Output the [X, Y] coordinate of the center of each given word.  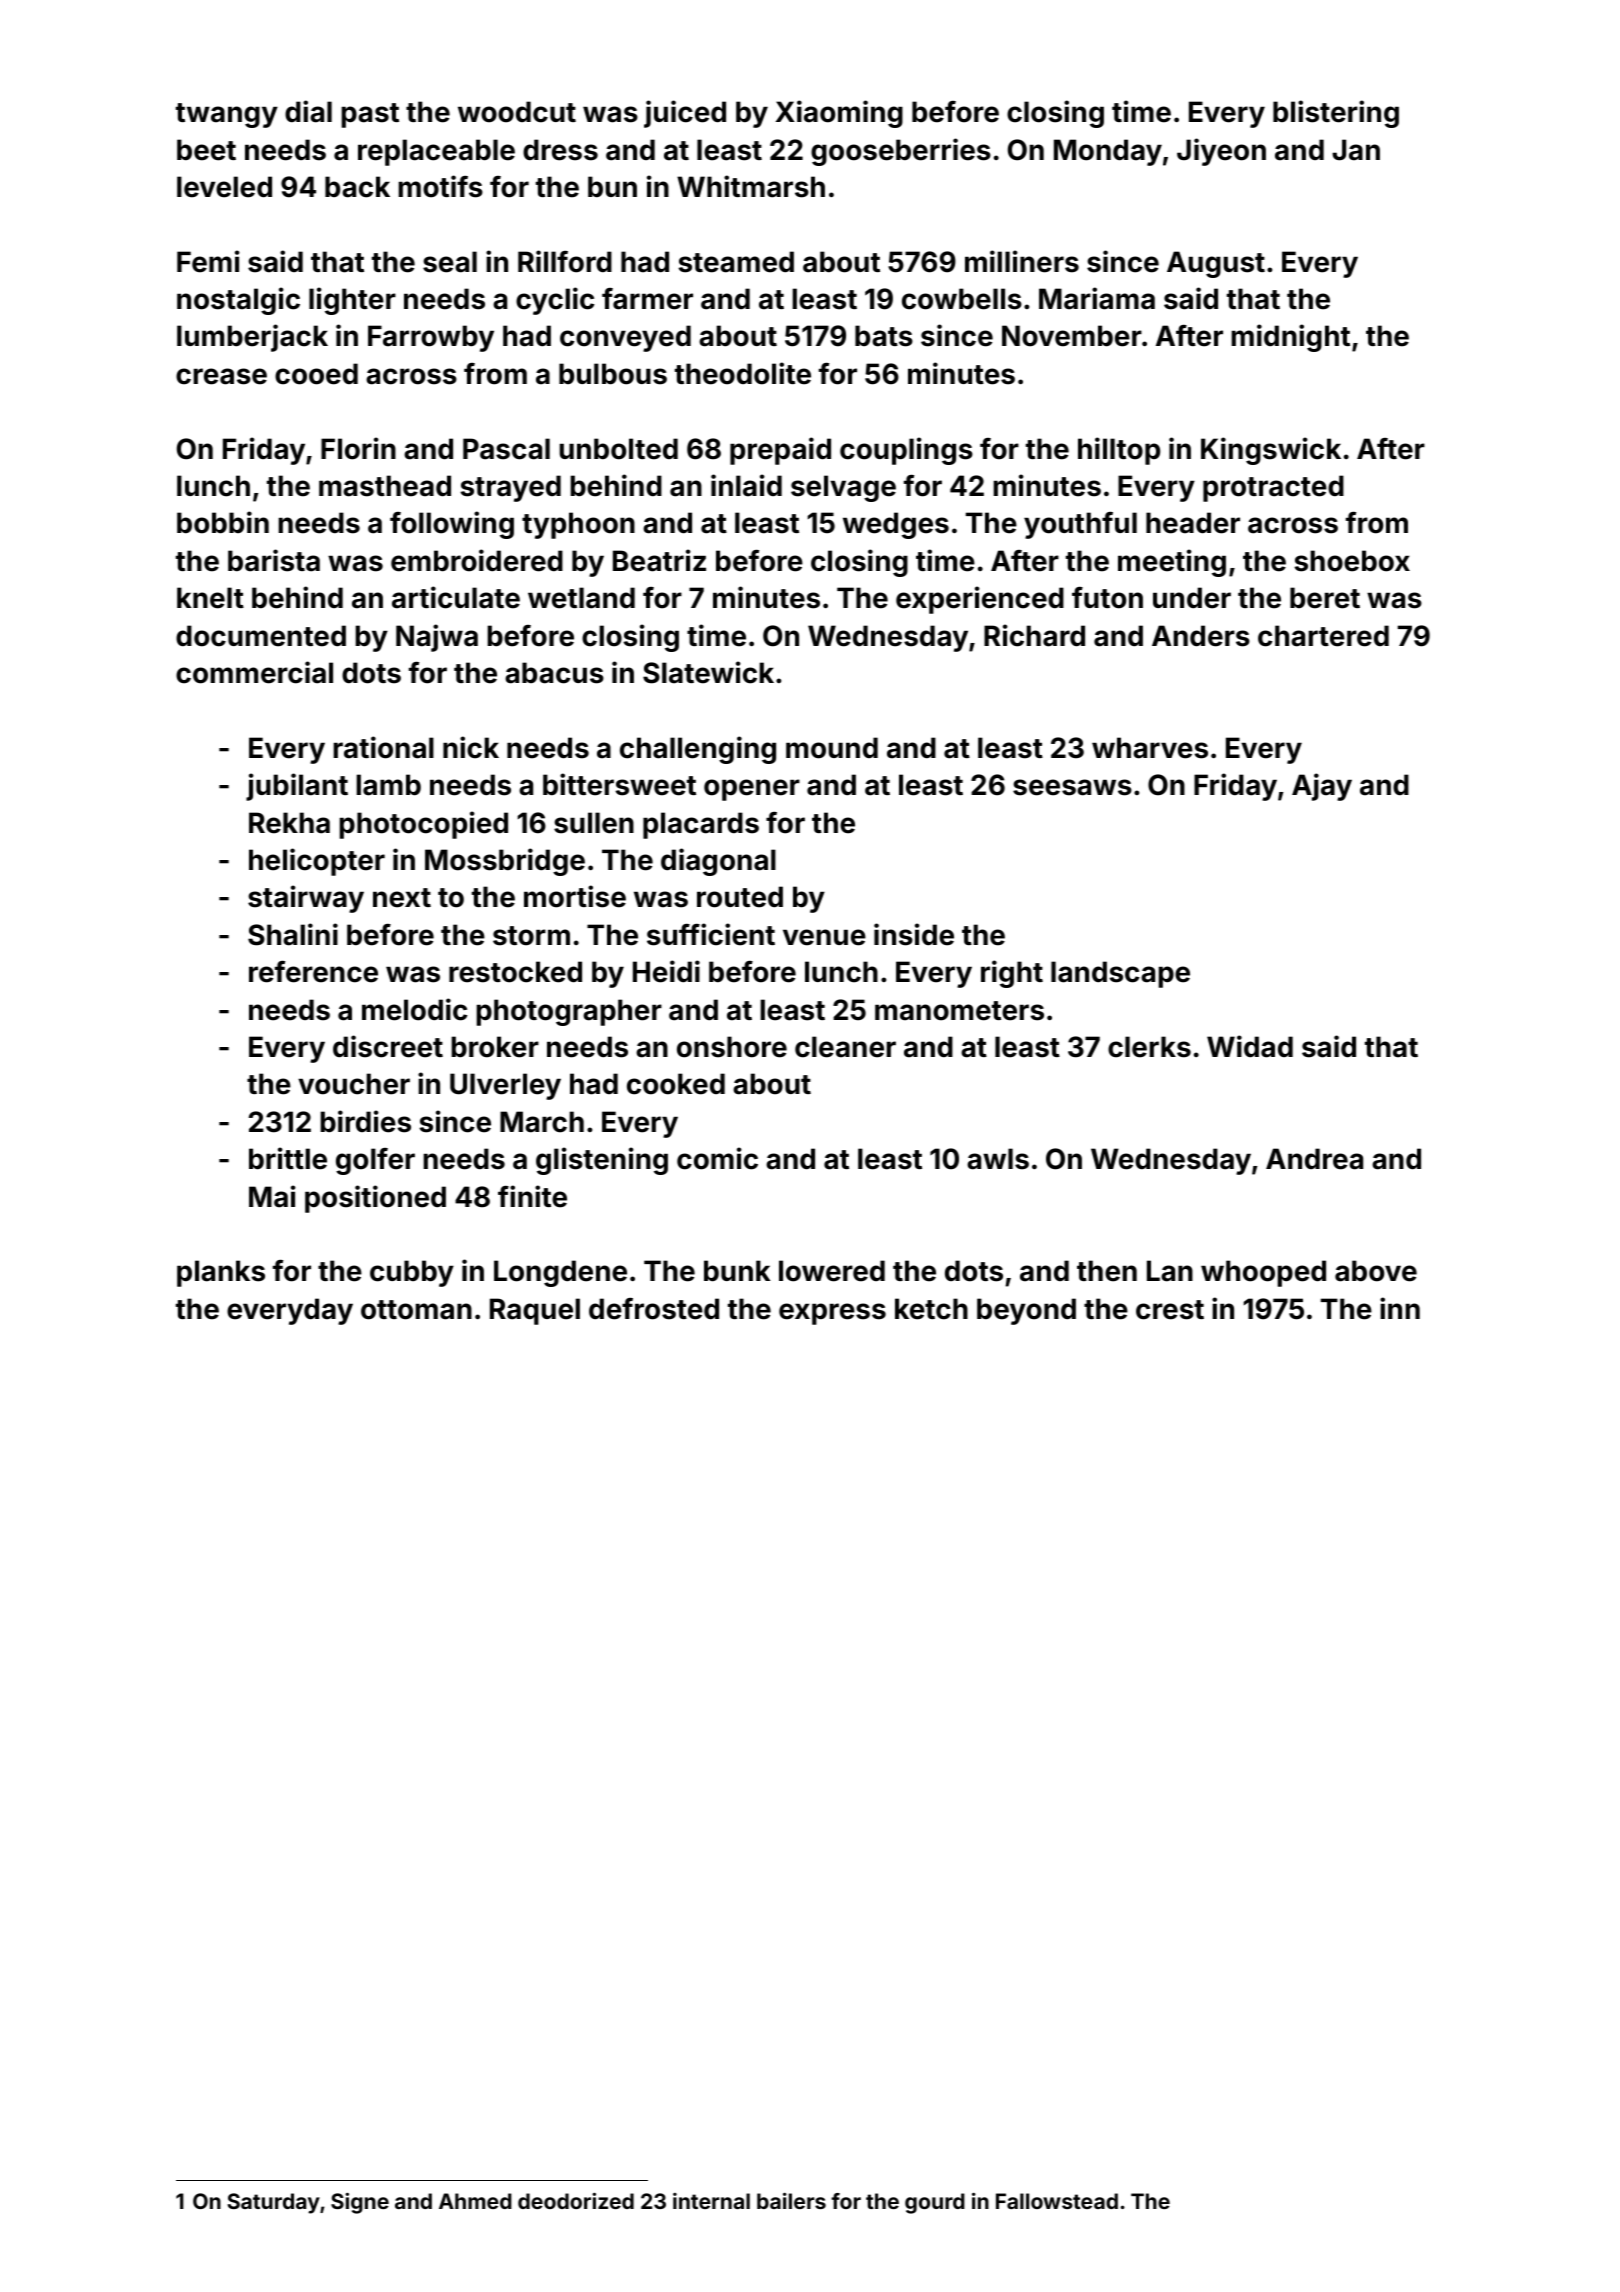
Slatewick [708, 672]
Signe [360, 2203]
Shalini [293, 934]
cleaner [845, 1047]
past [370, 115]
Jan [1356, 150]
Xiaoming [839, 114]
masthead [385, 486]
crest [1170, 1310]
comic [717, 1158]
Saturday [273, 2203]
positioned [375, 1199]
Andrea [1314, 1159]
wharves [1150, 748]
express [832, 1314]
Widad [1250, 1046]
